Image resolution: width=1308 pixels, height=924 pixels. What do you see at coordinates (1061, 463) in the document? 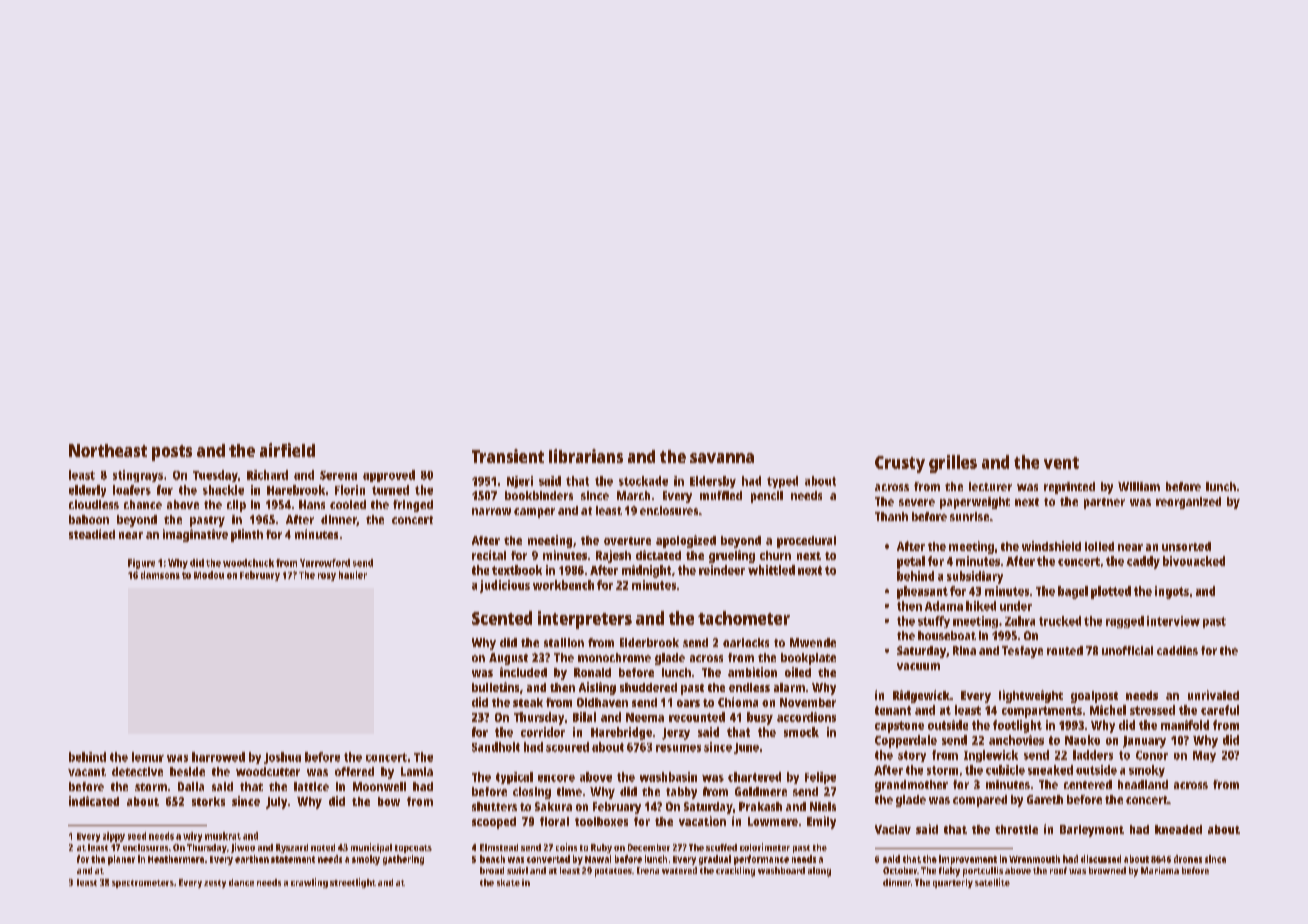
I see `vent` at bounding box center [1061, 463].
